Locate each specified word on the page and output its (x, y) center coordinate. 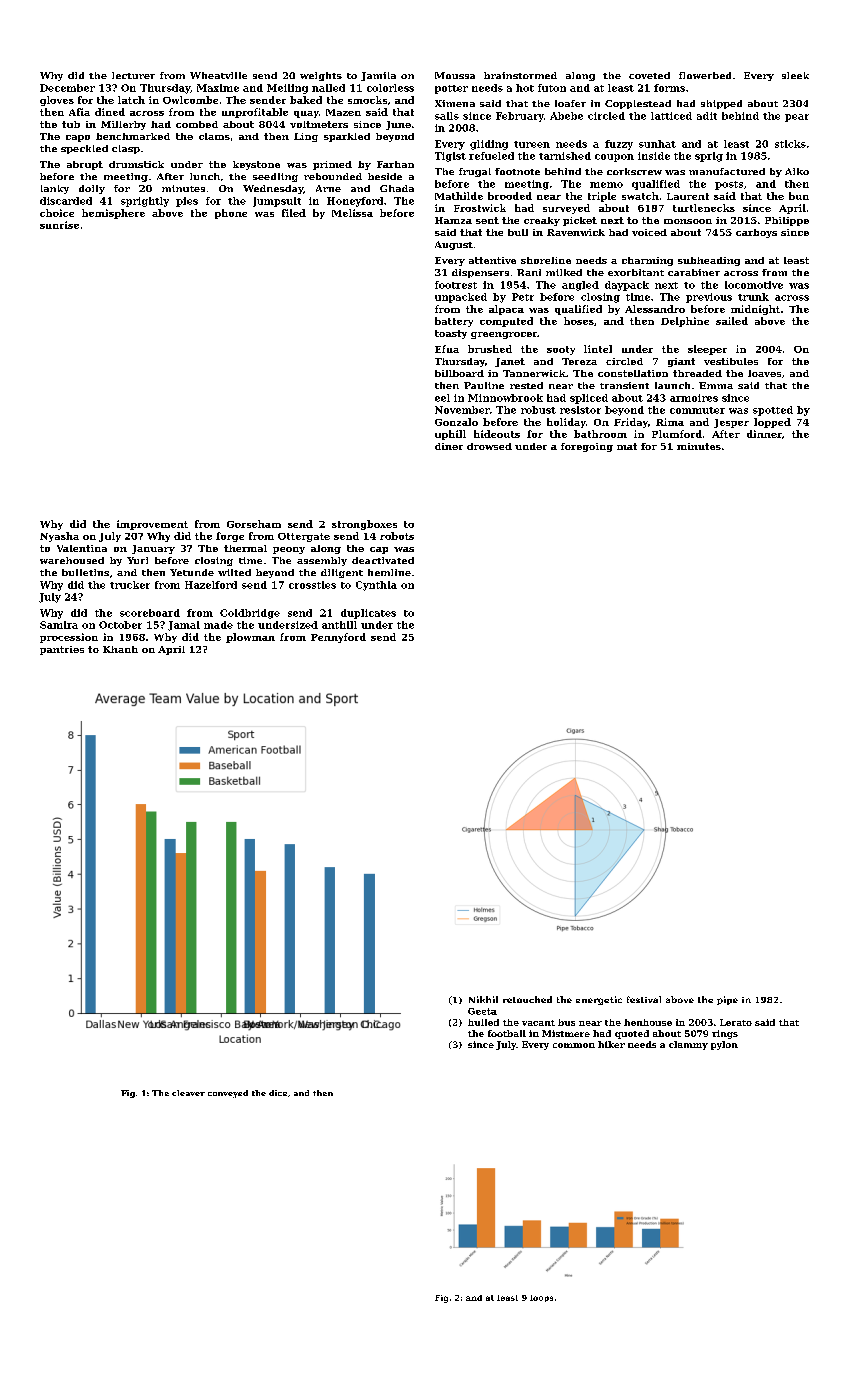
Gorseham (254, 524)
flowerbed (705, 75)
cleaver (188, 1093)
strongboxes (364, 525)
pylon (724, 1045)
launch (672, 385)
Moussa (455, 75)
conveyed (228, 1094)
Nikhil (483, 999)
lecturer (133, 75)
